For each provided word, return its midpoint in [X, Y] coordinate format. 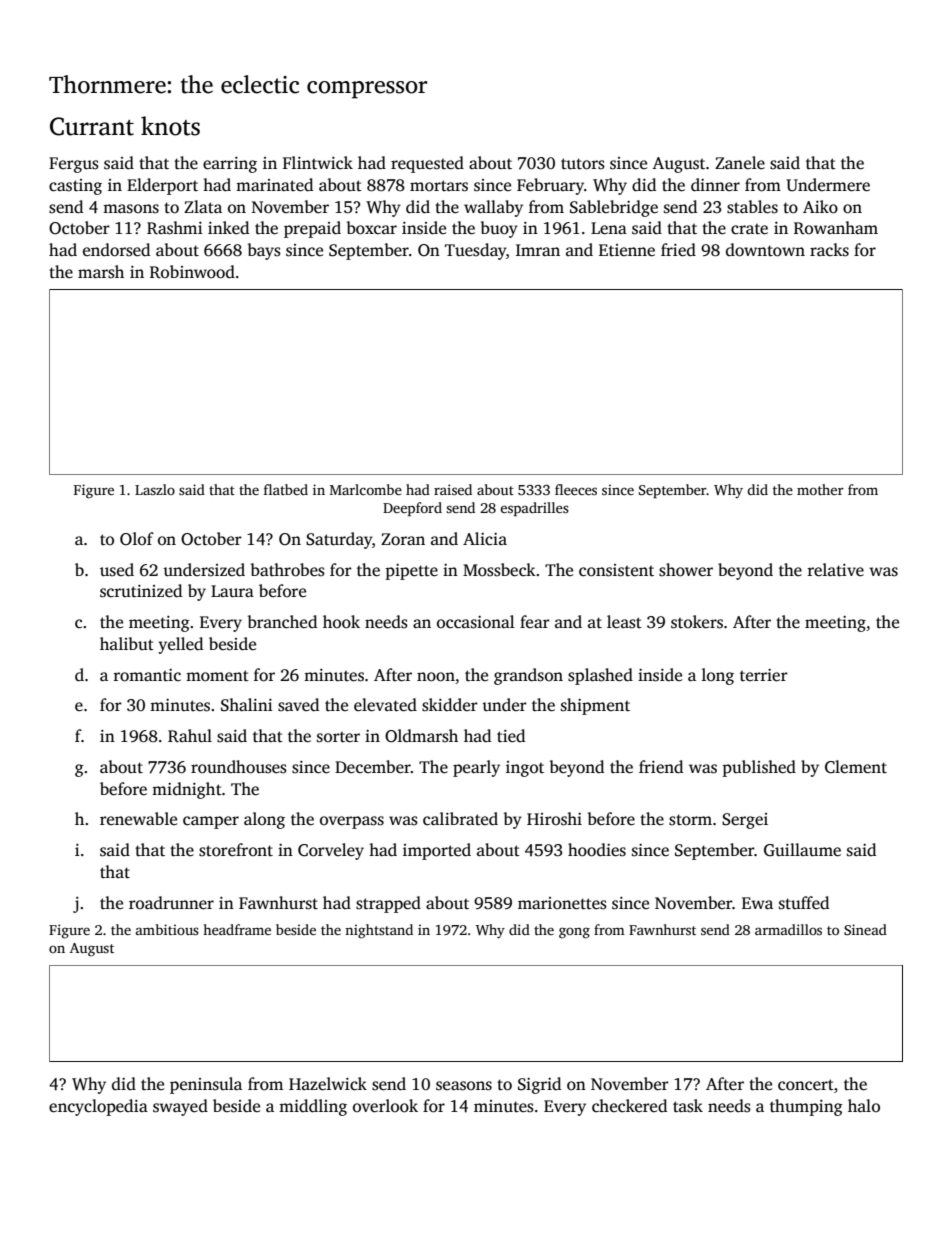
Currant [92, 126]
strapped [388, 904]
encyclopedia [98, 1107]
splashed [600, 676]
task [688, 1106]
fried [678, 250]
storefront [236, 850]
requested [427, 164]
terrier [764, 675]
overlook [385, 1106]
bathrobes [288, 570]
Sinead [865, 929]
